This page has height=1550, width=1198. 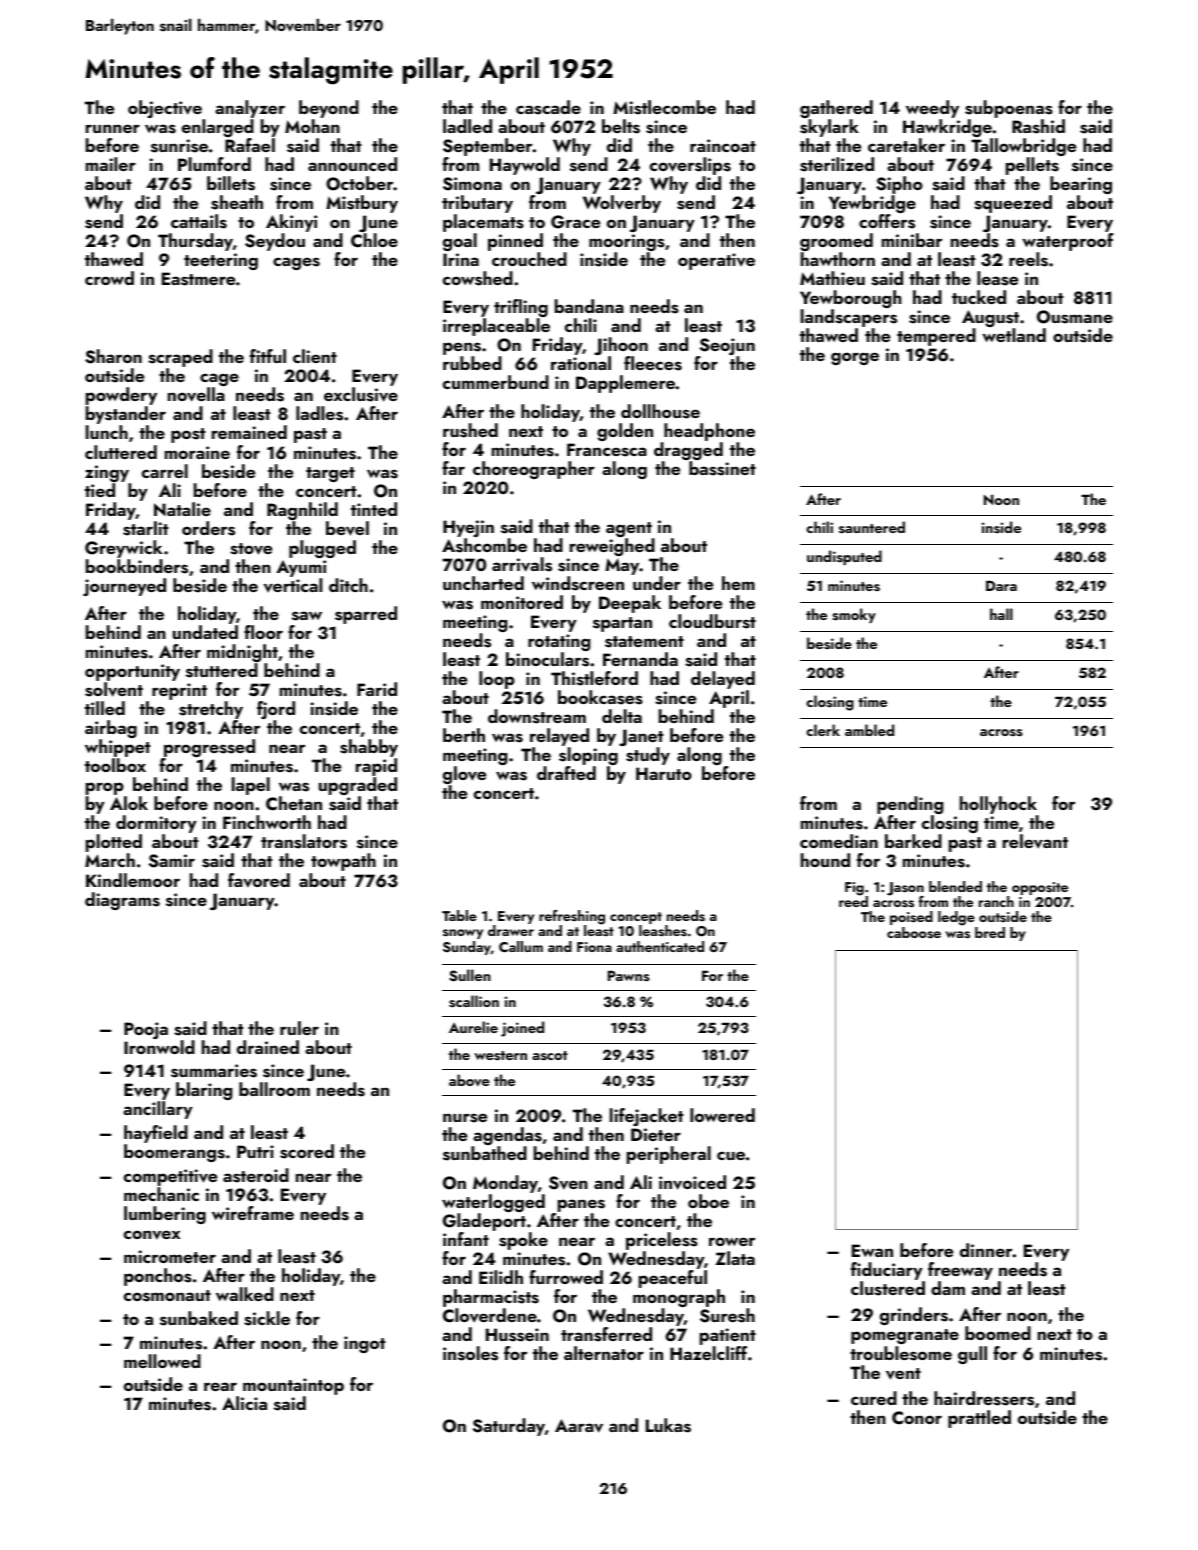 What do you see at coordinates (180, 358) in the page?
I see `scraped` at bounding box center [180, 358].
